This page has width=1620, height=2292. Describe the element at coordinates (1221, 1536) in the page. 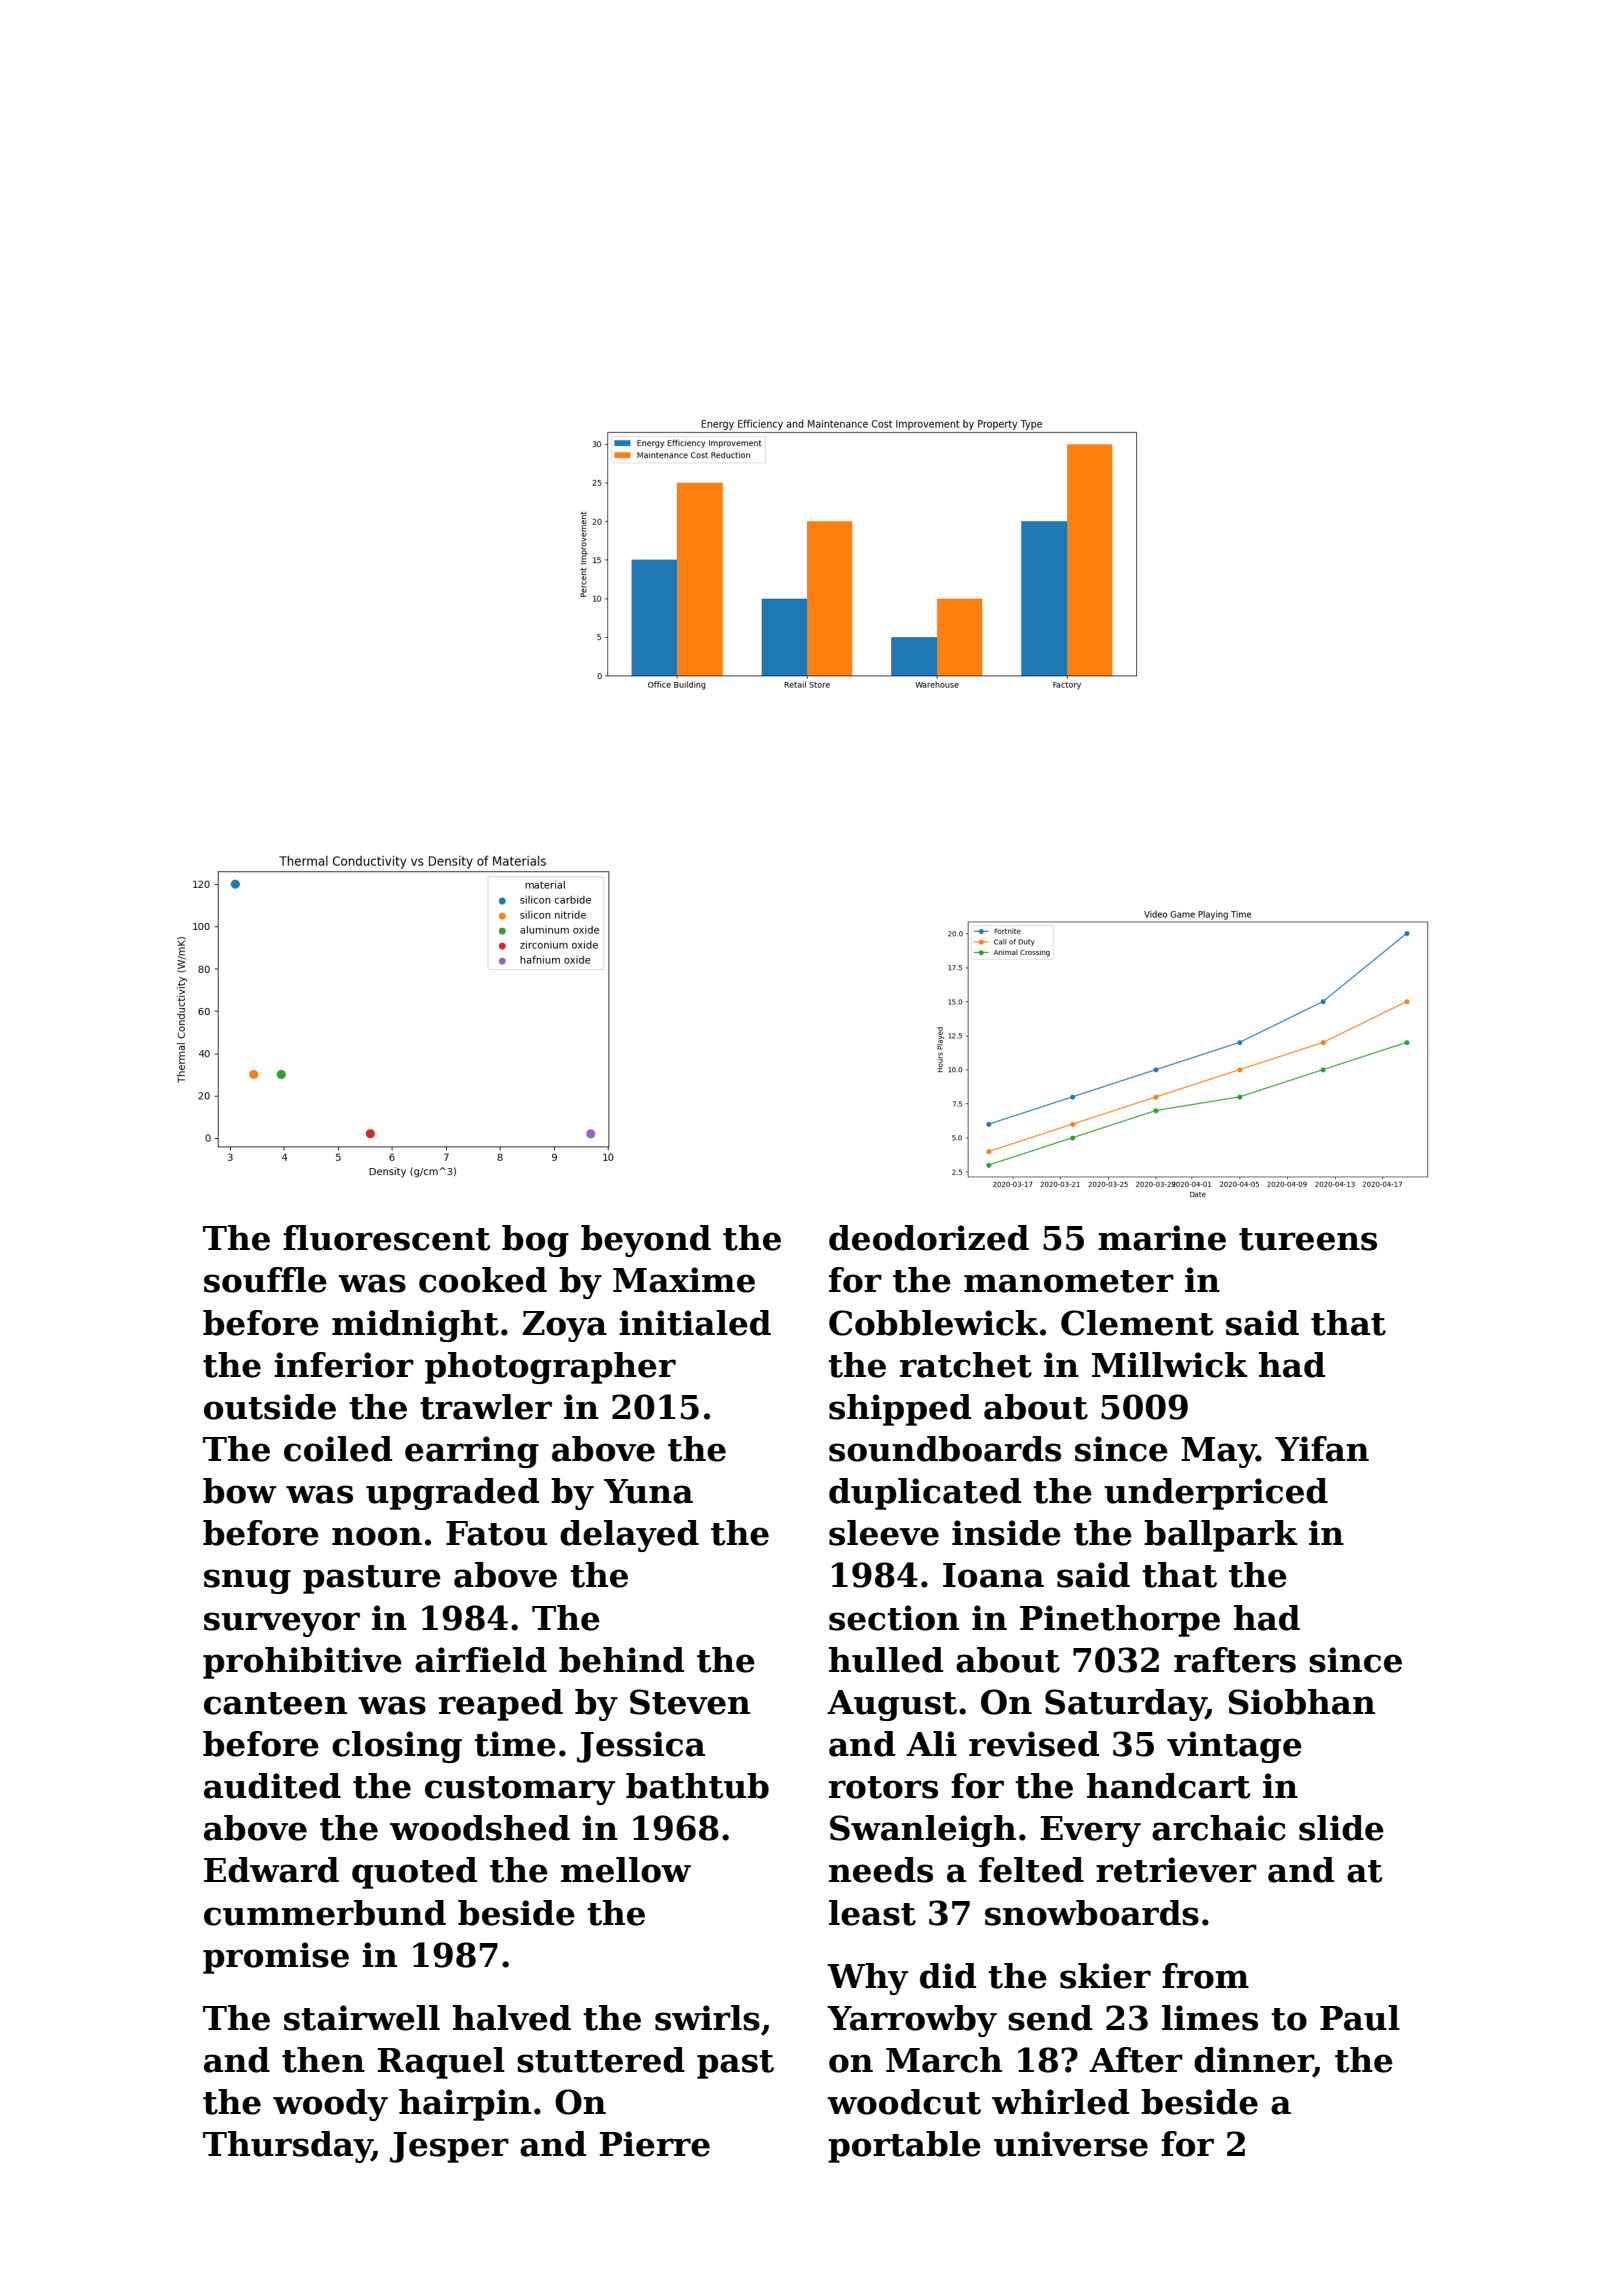

I see `ballpark` at that location.
